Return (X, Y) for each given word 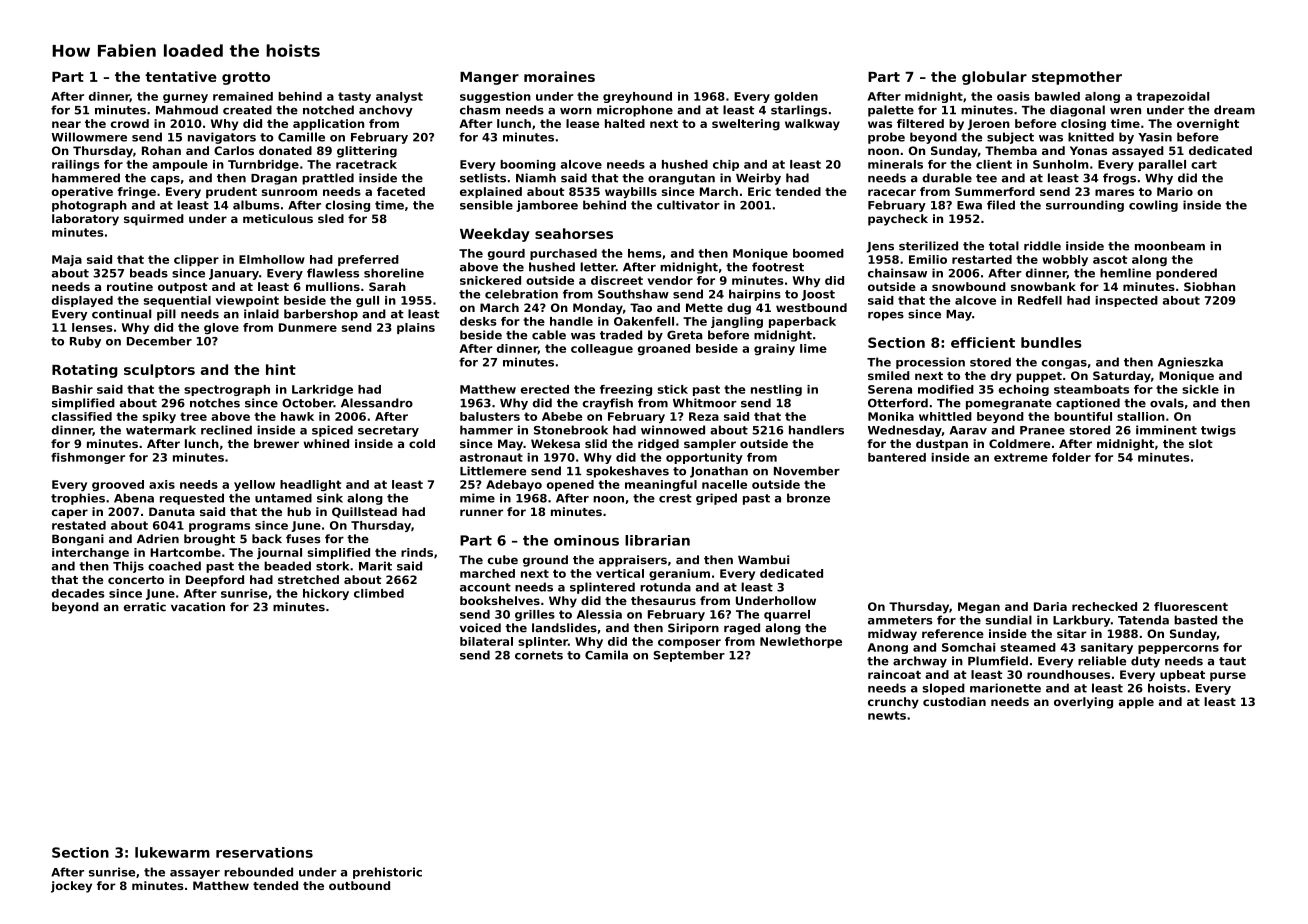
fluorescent (1191, 606)
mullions (333, 286)
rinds (417, 552)
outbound (359, 885)
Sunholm (1060, 164)
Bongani (78, 540)
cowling (1153, 206)
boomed (818, 253)
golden (796, 97)
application (328, 125)
